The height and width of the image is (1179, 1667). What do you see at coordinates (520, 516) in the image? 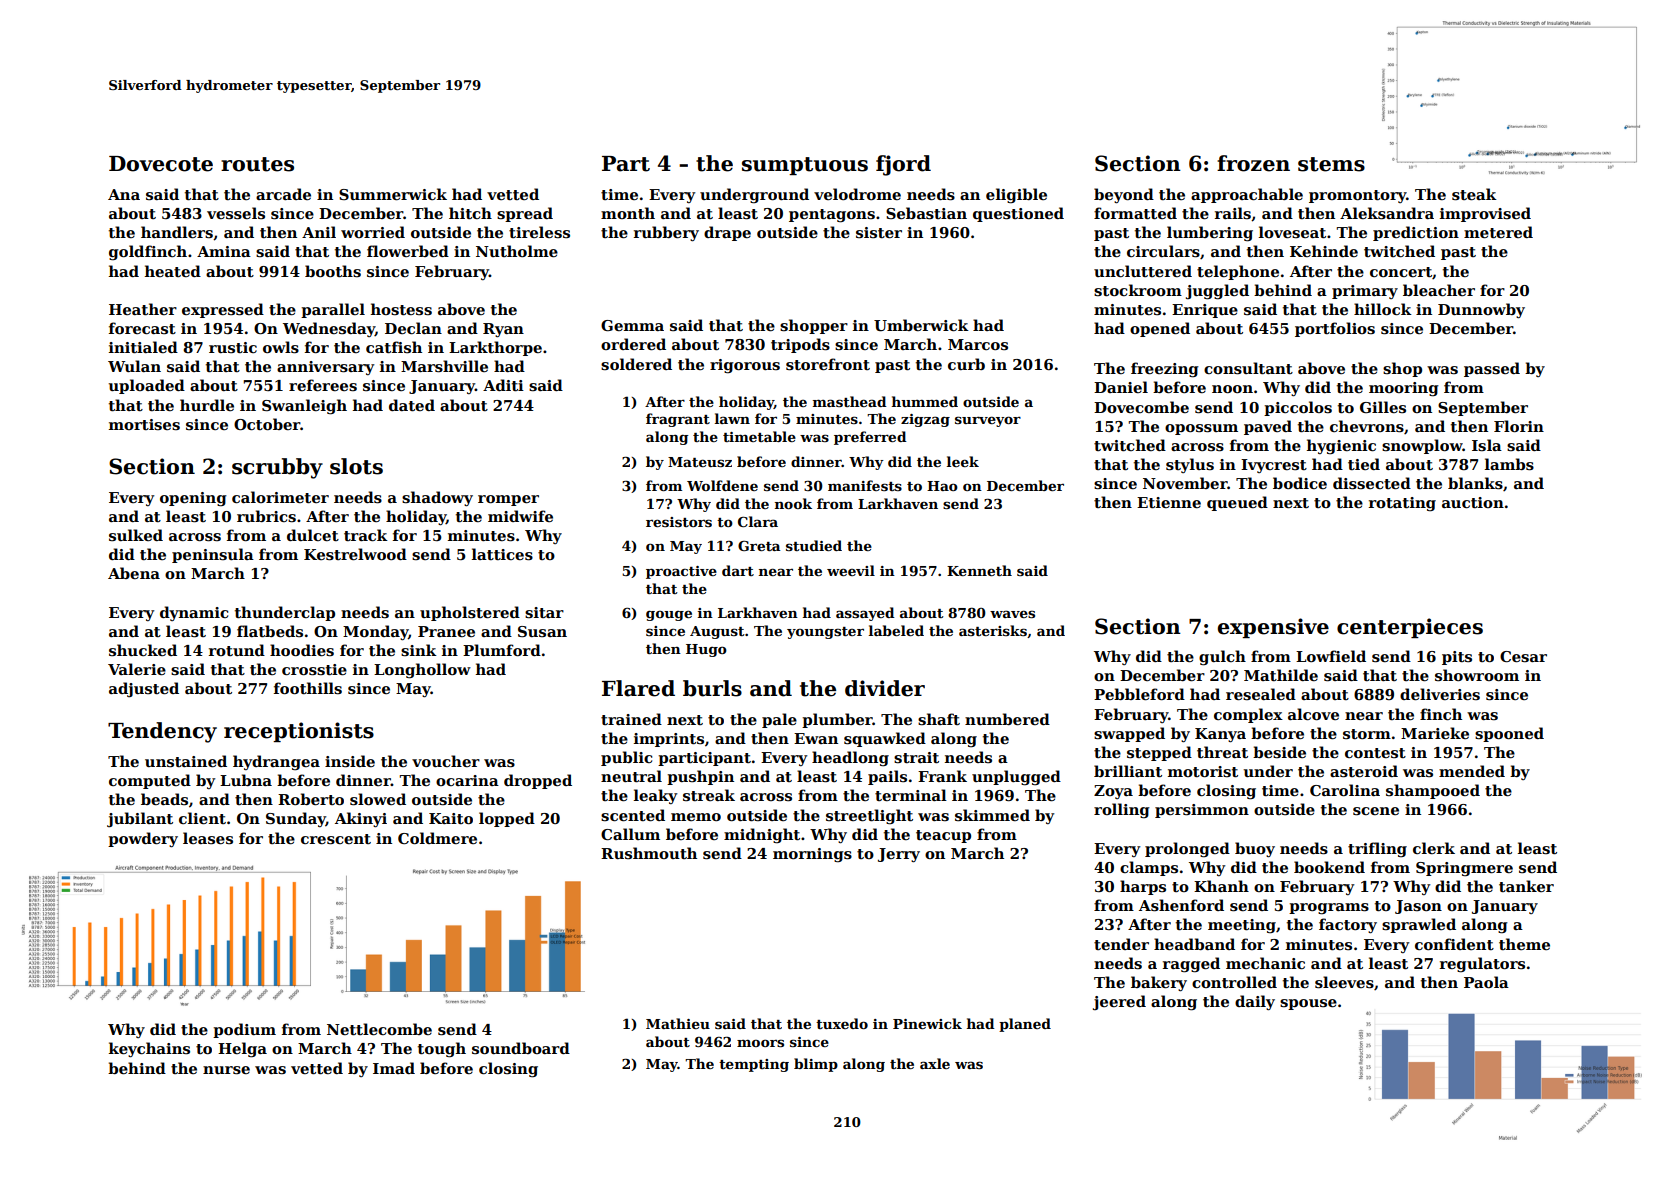
I see `midwife` at bounding box center [520, 516].
